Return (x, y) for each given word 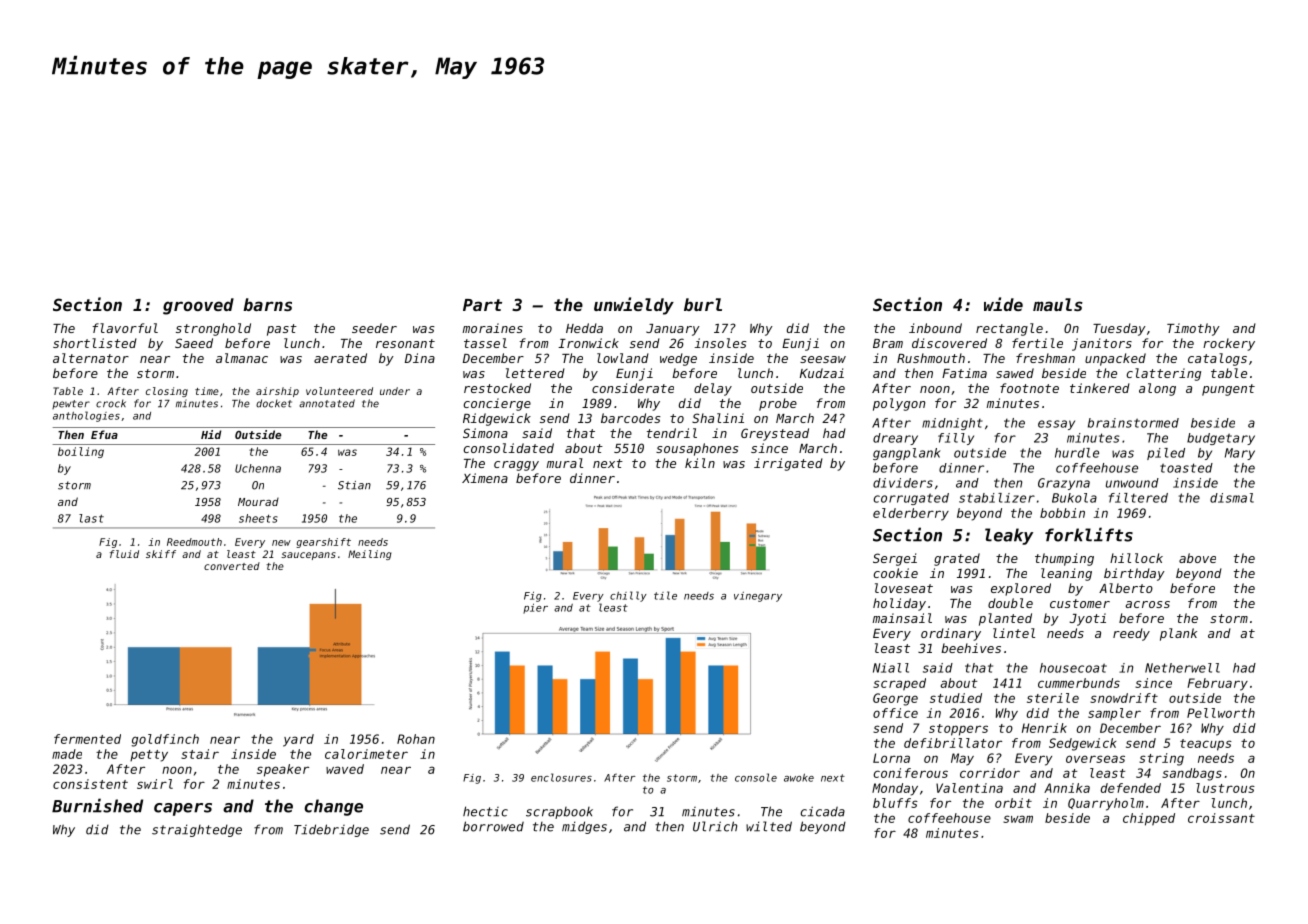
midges (584, 827)
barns (267, 304)
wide (1003, 304)
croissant (1221, 818)
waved (345, 769)
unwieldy (634, 306)
